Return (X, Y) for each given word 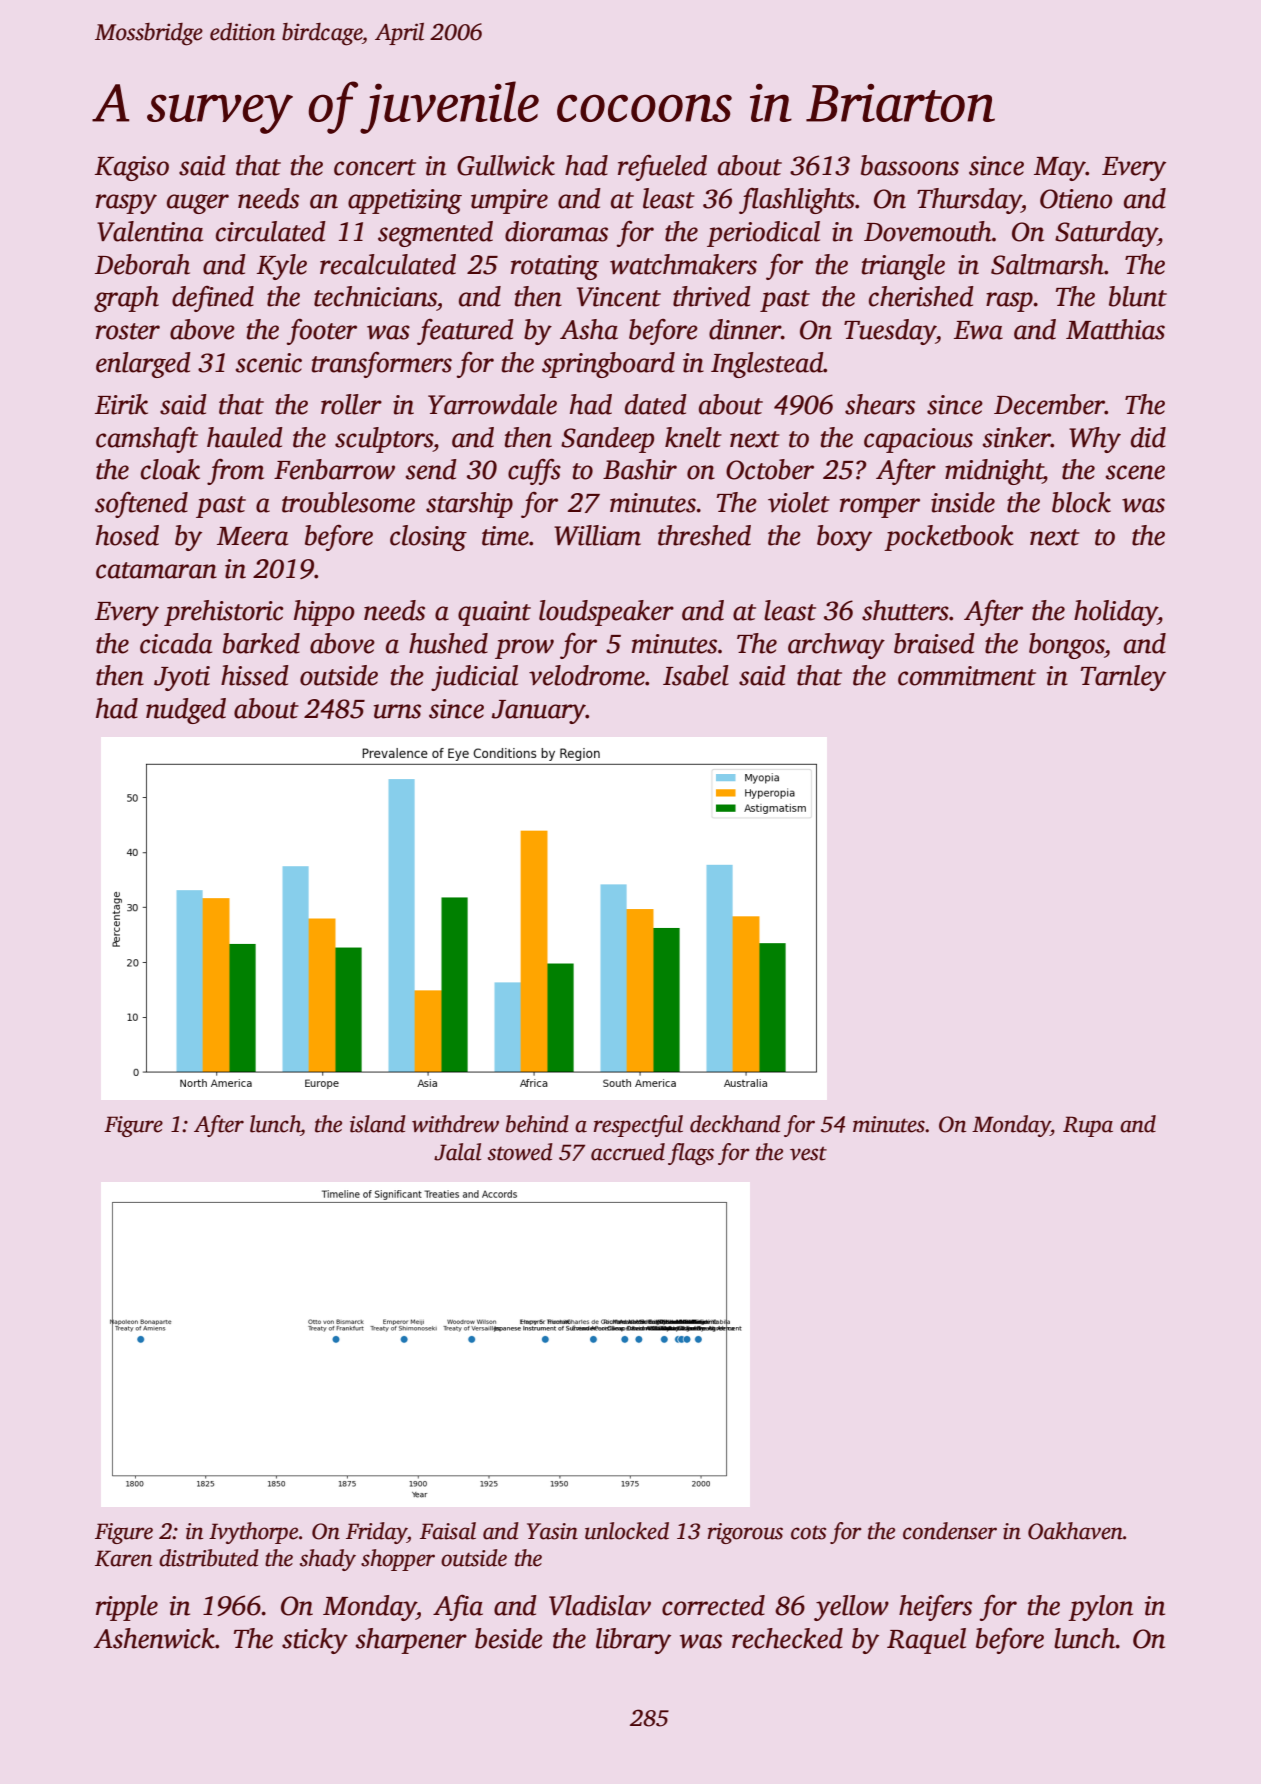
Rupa (1088, 1126)
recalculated (388, 264)
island (378, 1124)
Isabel (696, 675)
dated (656, 404)
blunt (1138, 296)
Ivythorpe (253, 1533)
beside (509, 1638)
